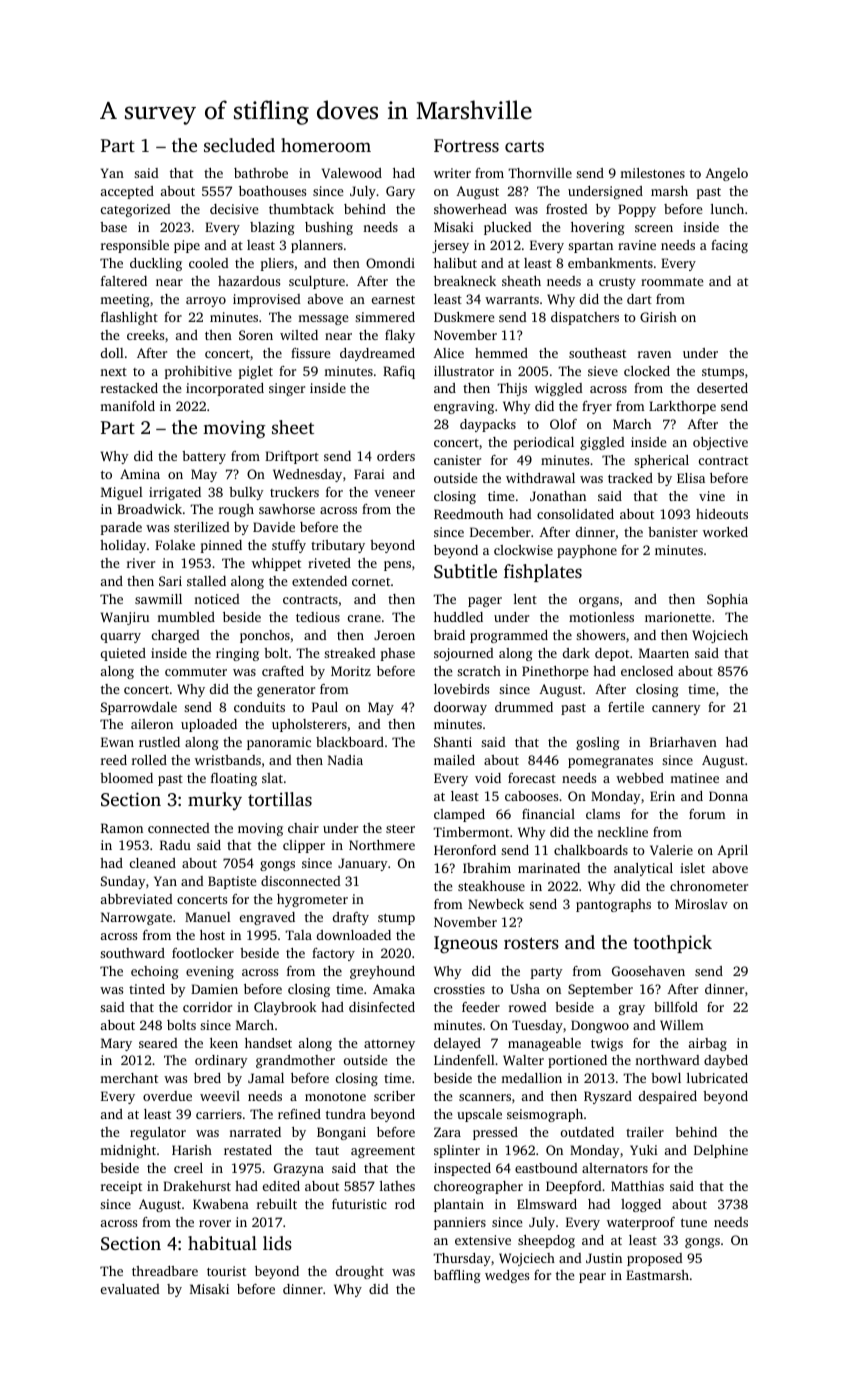 The width and height of the screenshot is (849, 1400). Describe the element at coordinates (626, 707) in the screenshot. I see `fertile` at that location.
